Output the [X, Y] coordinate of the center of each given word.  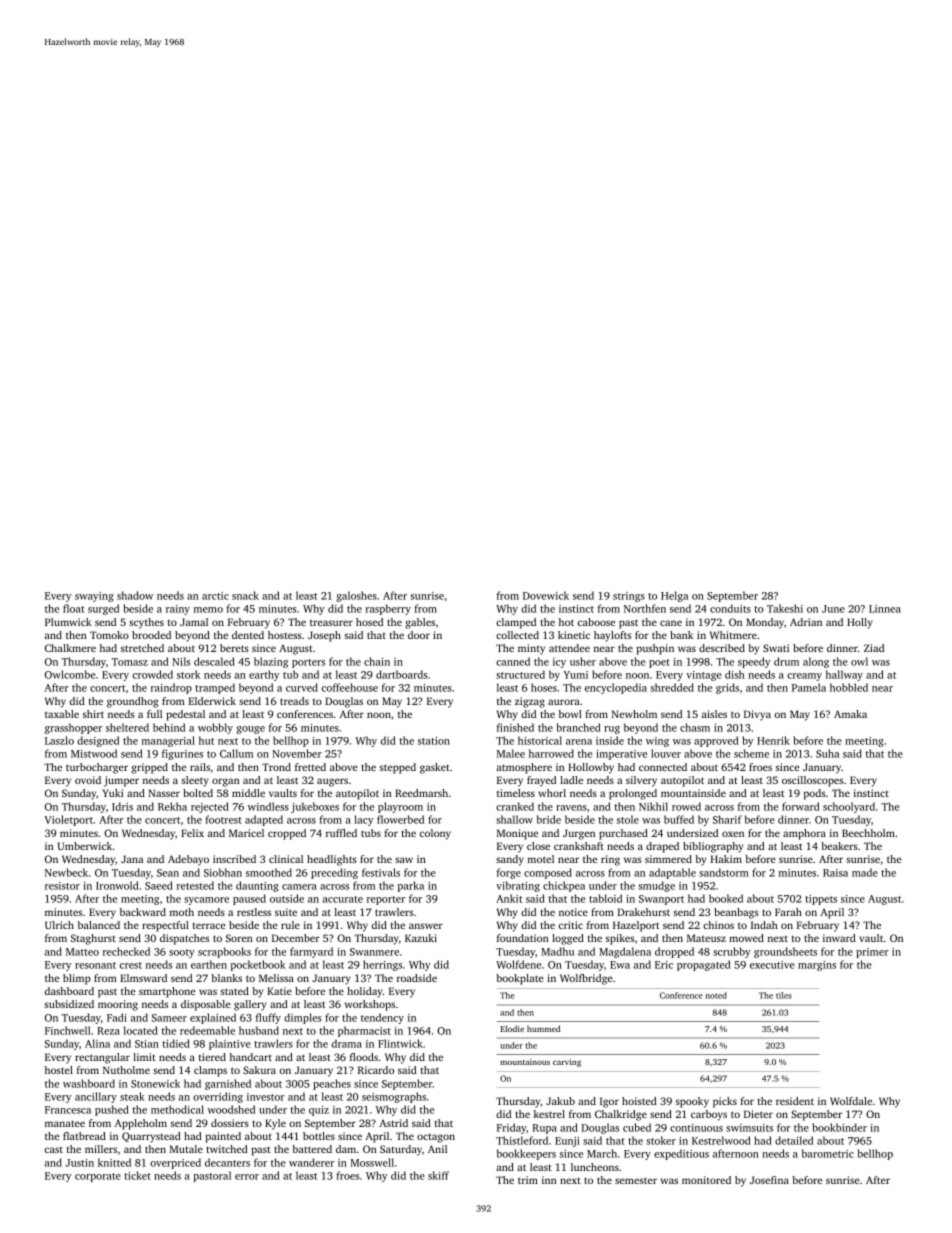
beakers [839, 846]
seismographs [394, 1097]
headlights [332, 860]
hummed [543, 1028]
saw [404, 860]
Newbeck [66, 872]
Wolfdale [851, 1101]
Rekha [172, 806]
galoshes [356, 596]
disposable [206, 1005]
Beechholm [868, 833]
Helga [674, 596]
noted [716, 995]
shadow [135, 595]
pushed [112, 1110]
